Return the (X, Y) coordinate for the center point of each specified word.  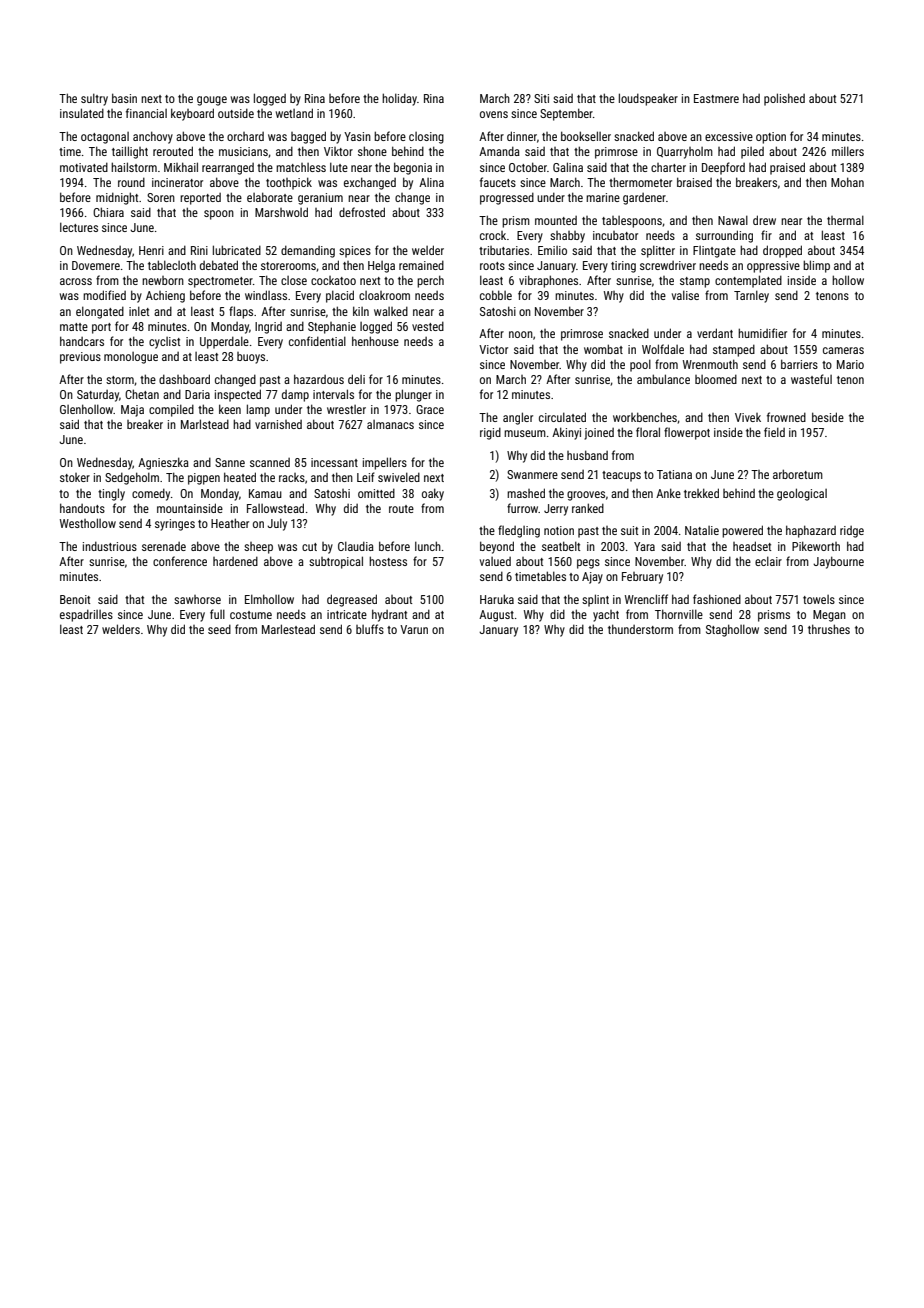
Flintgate (714, 252)
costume (251, 615)
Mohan (847, 182)
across (76, 281)
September (566, 114)
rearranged (228, 169)
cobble (496, 295)
